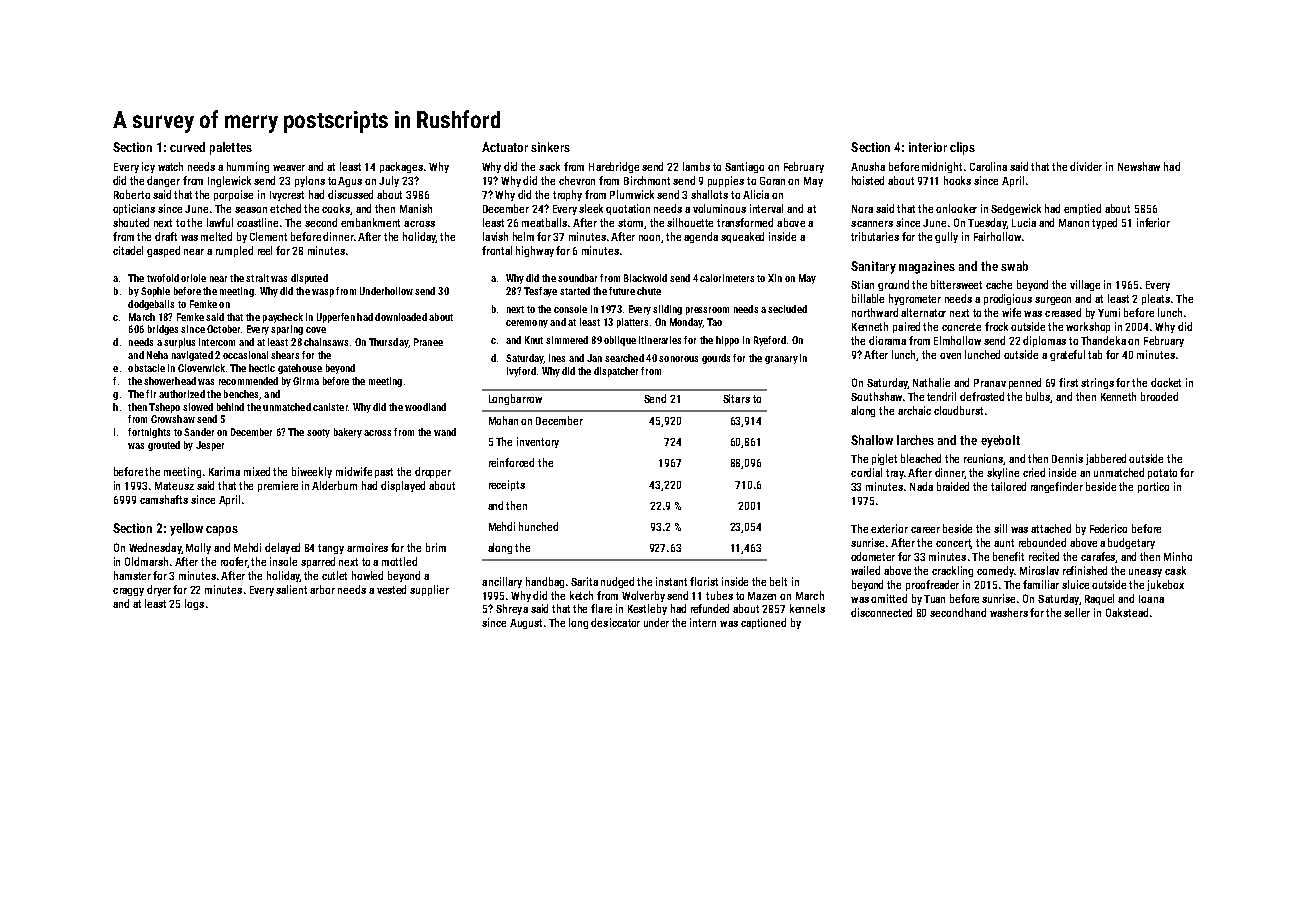 This screenshot has height=924, width=1308. What do you see at coordinates (257, 278) in the screenshot?
I see `strait` at bounding box center [257, 278].
